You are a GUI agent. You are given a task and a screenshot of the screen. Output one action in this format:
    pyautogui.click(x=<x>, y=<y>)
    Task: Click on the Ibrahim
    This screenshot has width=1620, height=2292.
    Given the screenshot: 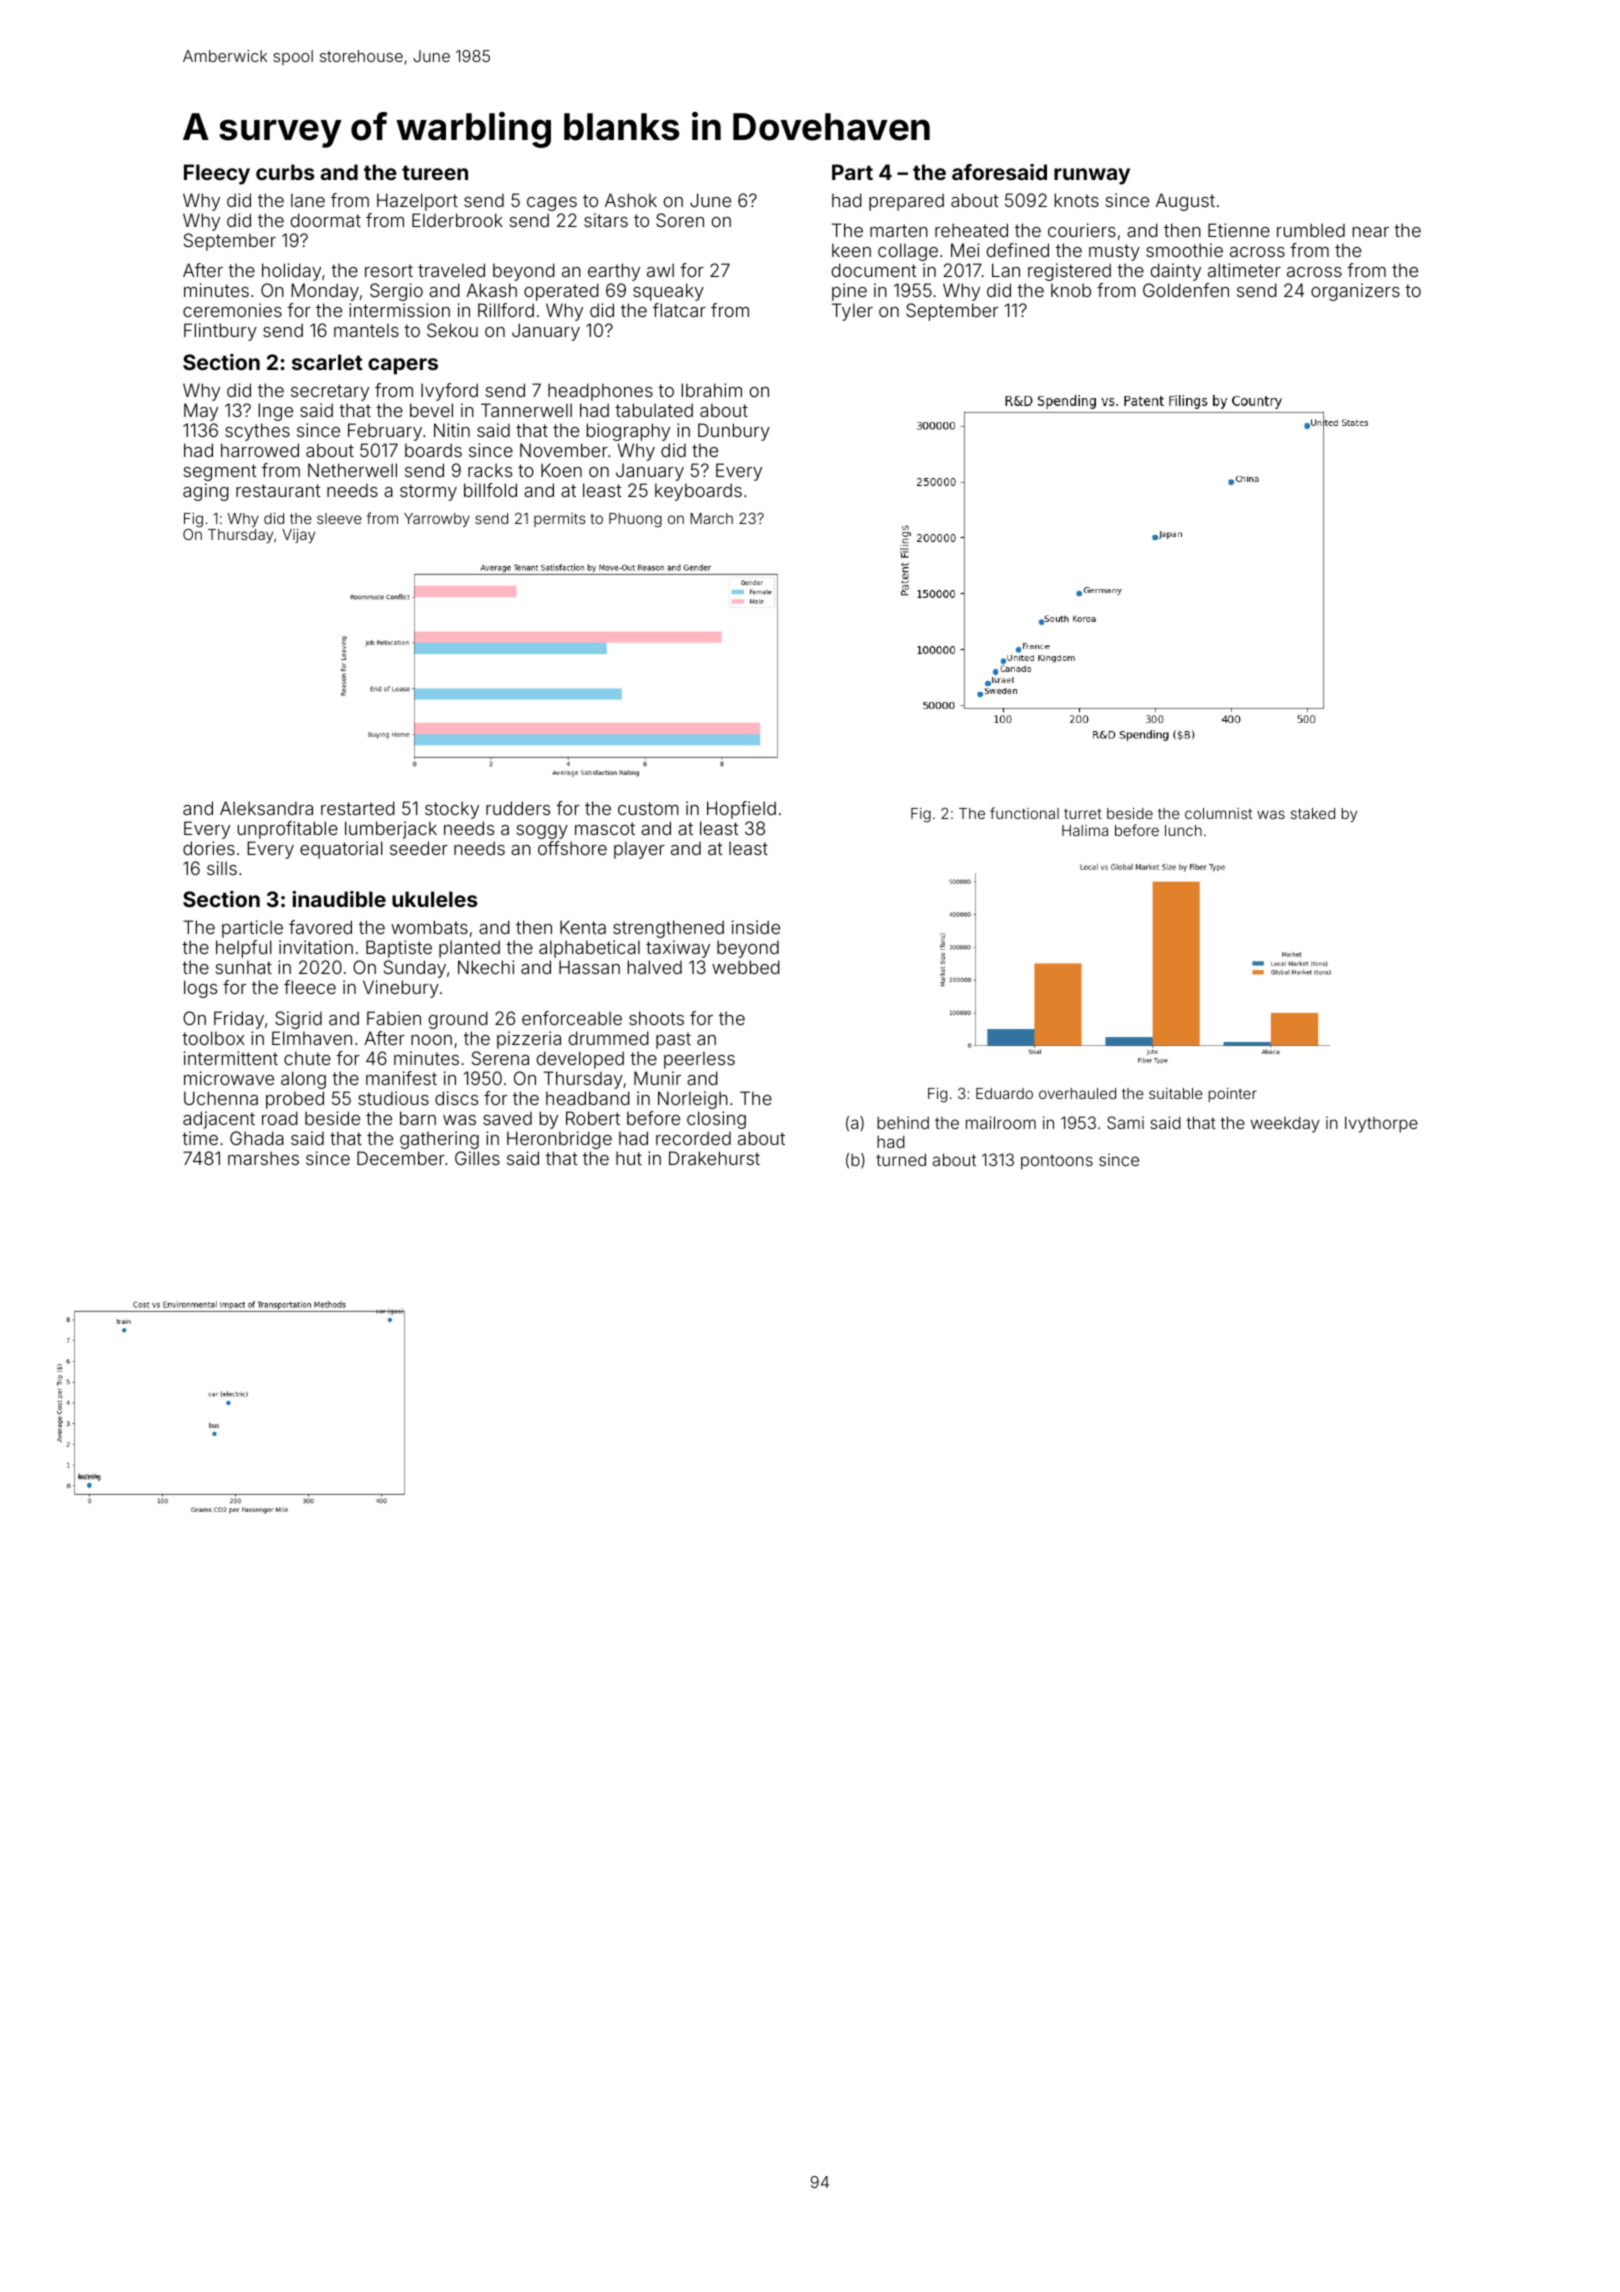 What is the action you would take?
    pyautogui.click(x=712, y=390)
